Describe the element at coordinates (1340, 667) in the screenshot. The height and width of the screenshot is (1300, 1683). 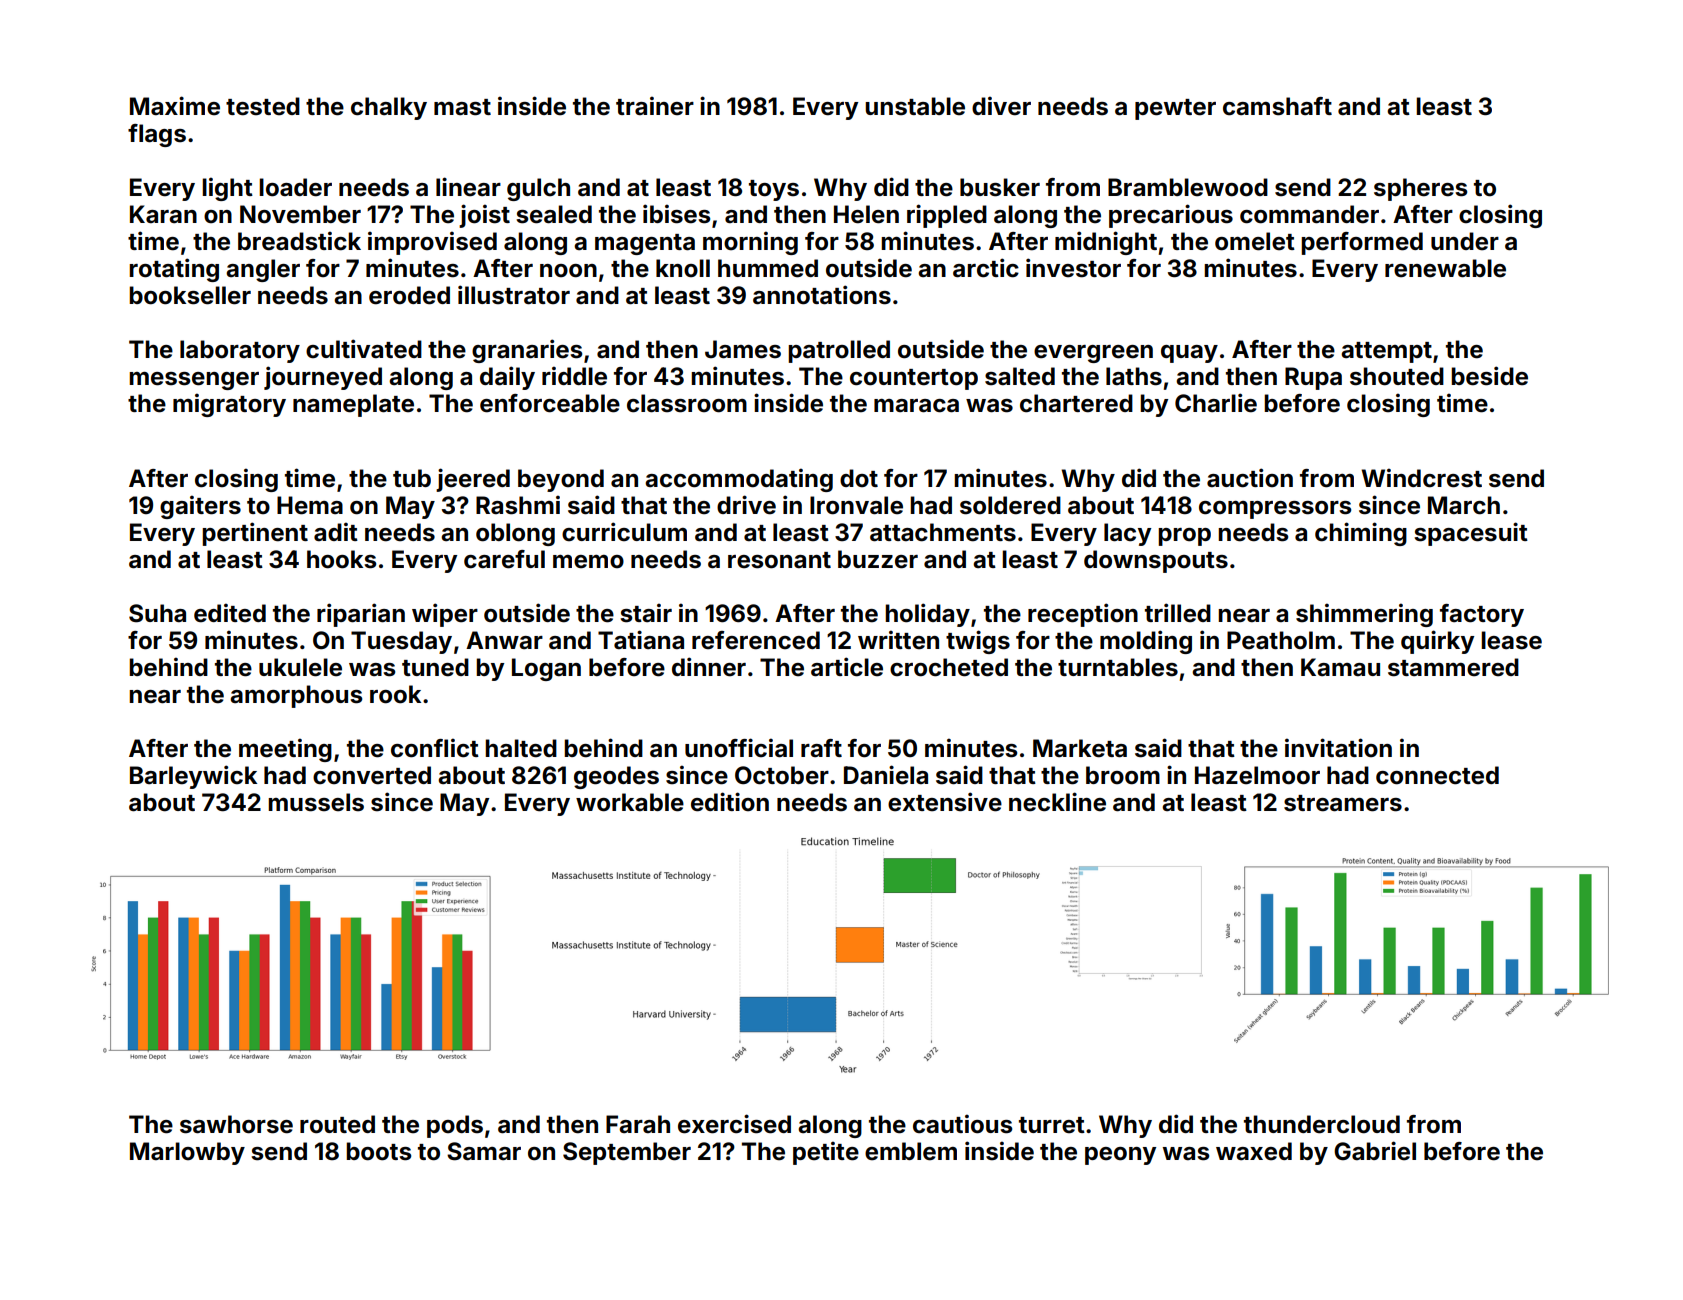
I see `Kamau` at that location.
